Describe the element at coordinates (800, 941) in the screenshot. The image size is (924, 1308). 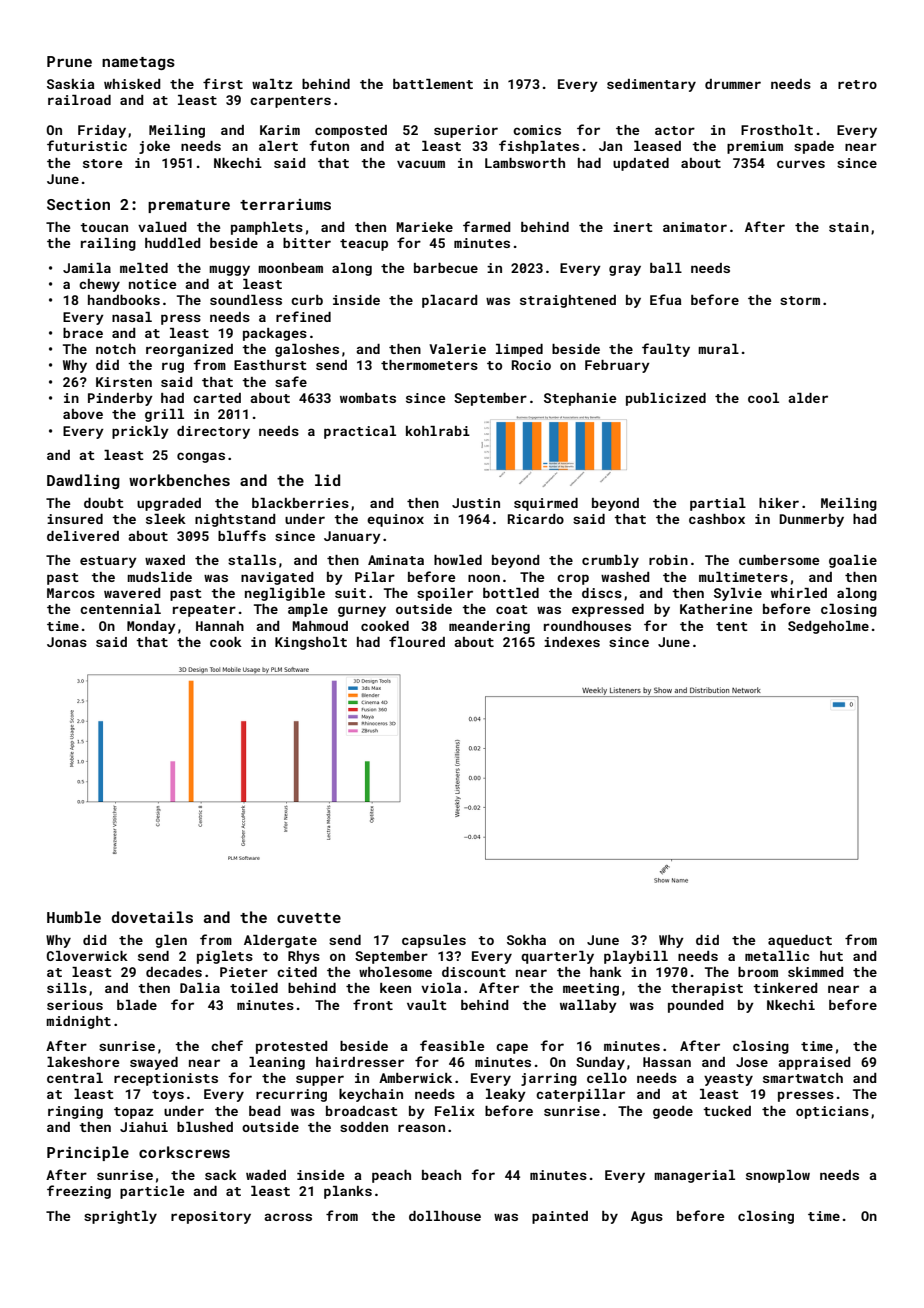
I see `aqueduct` at that location.
